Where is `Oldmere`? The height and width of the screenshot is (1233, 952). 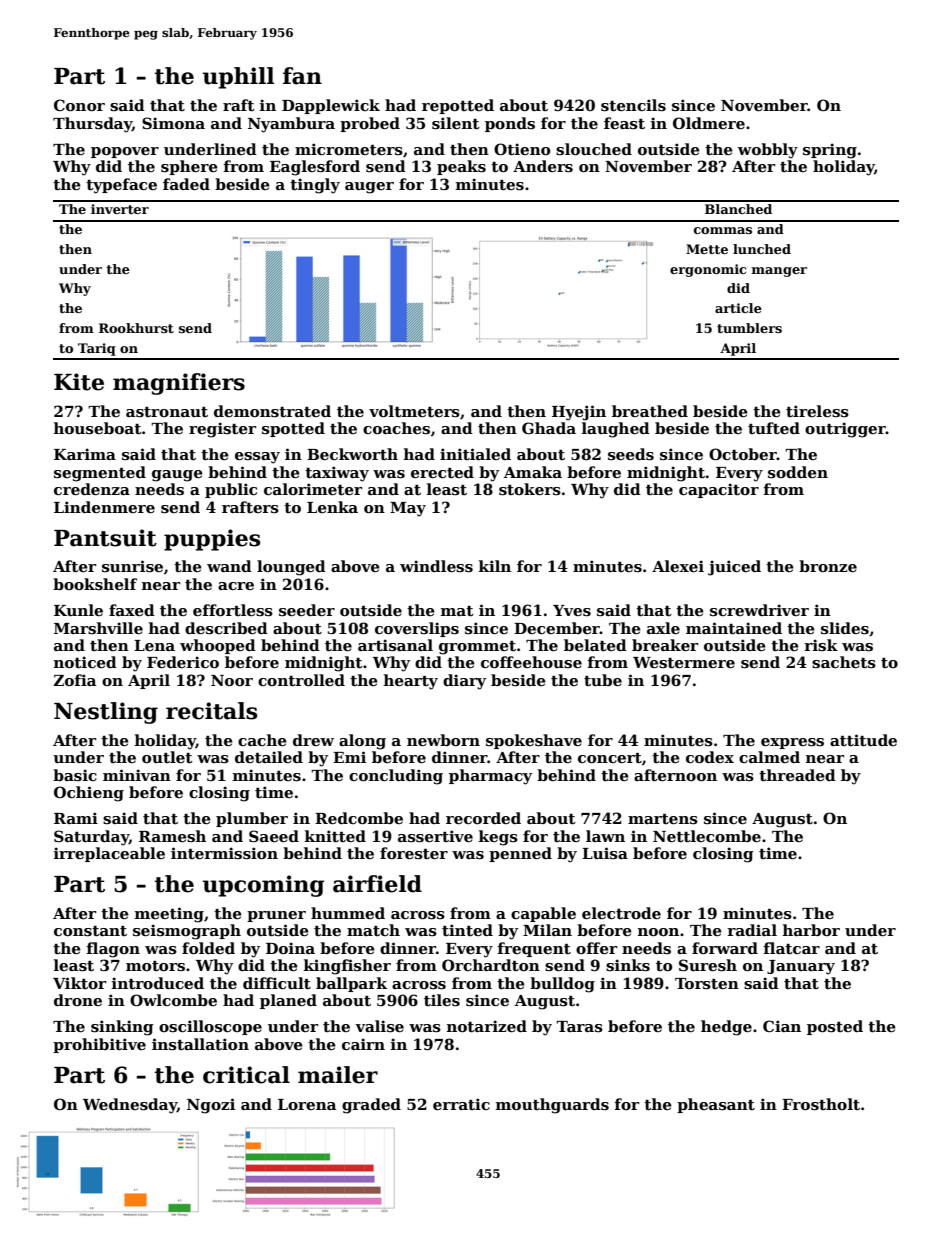
Oldmere is located at coordinates (709, 123).
